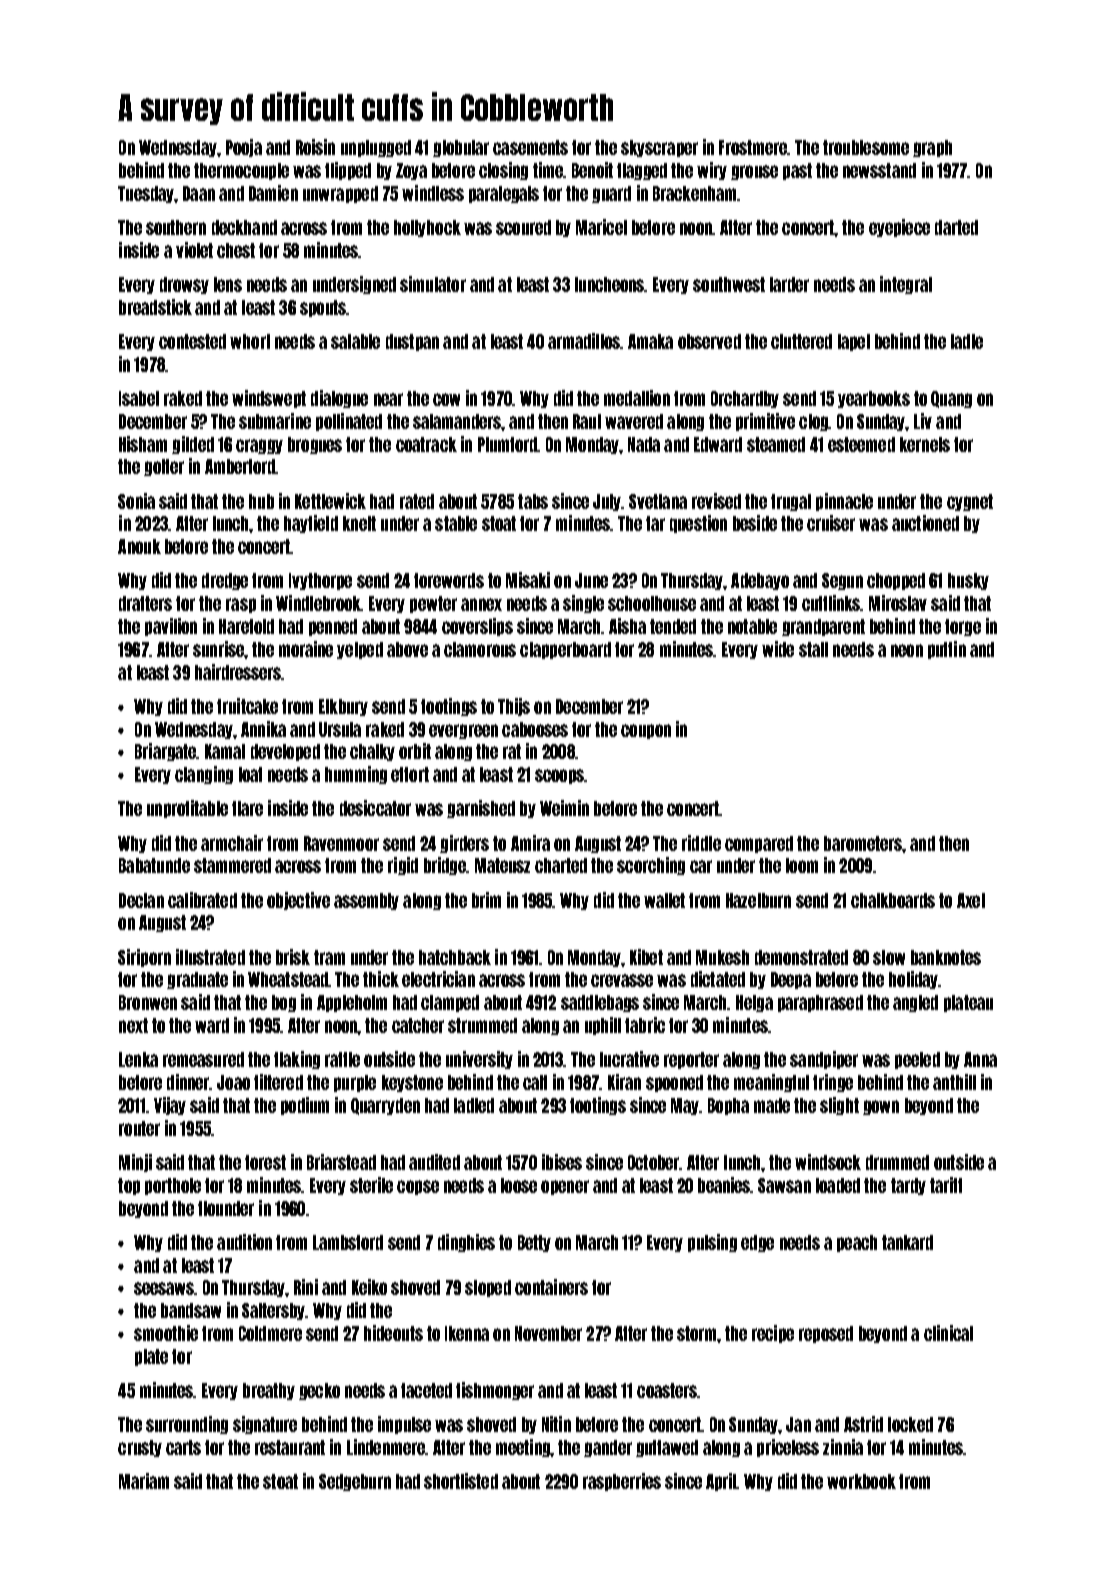  What do you see at coordinates (584, 341) in the page?
I see `armadillos` at bounding box center [584, 341].
